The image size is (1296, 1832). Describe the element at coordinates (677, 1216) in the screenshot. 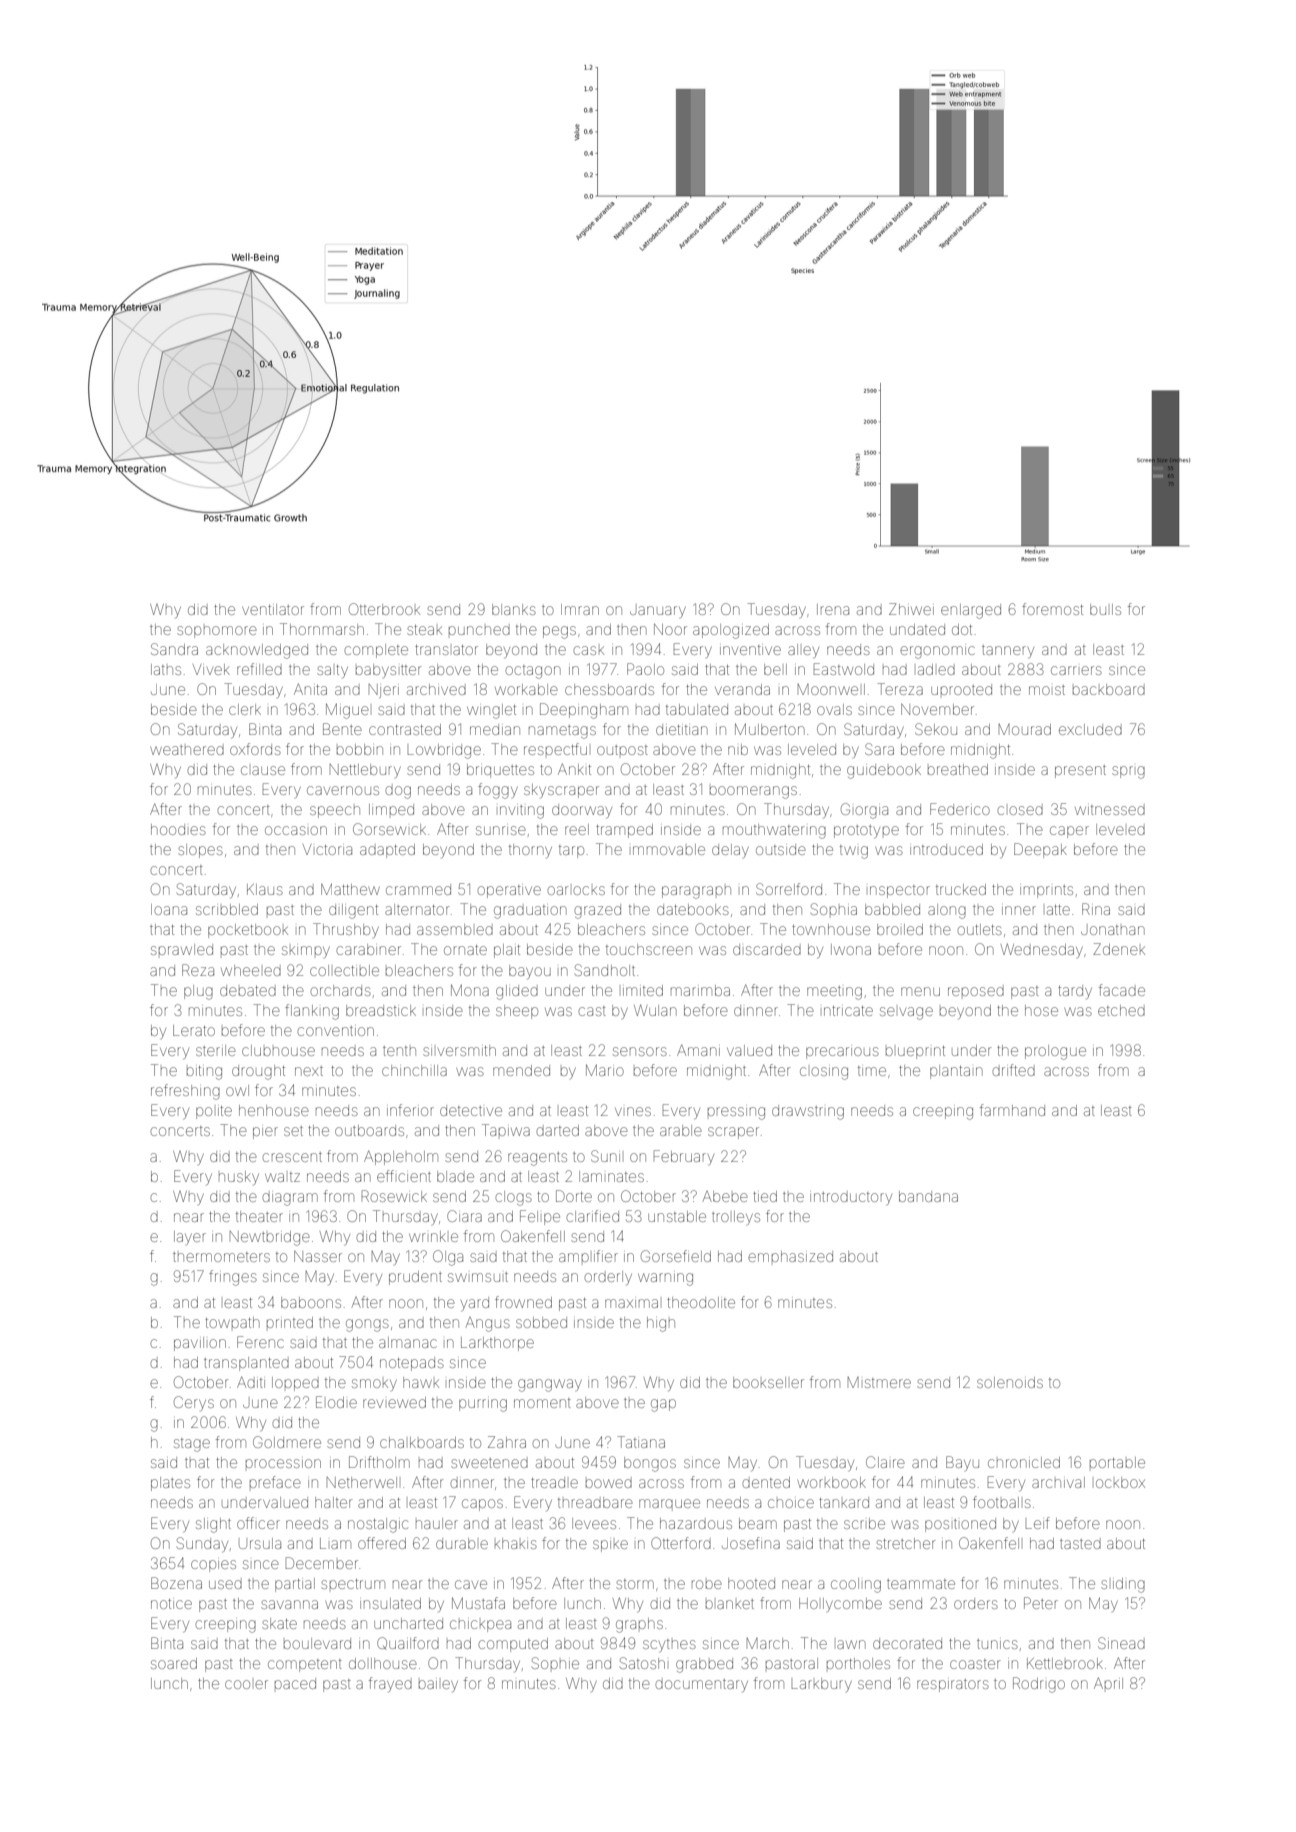

I see `unstable` at that location.
